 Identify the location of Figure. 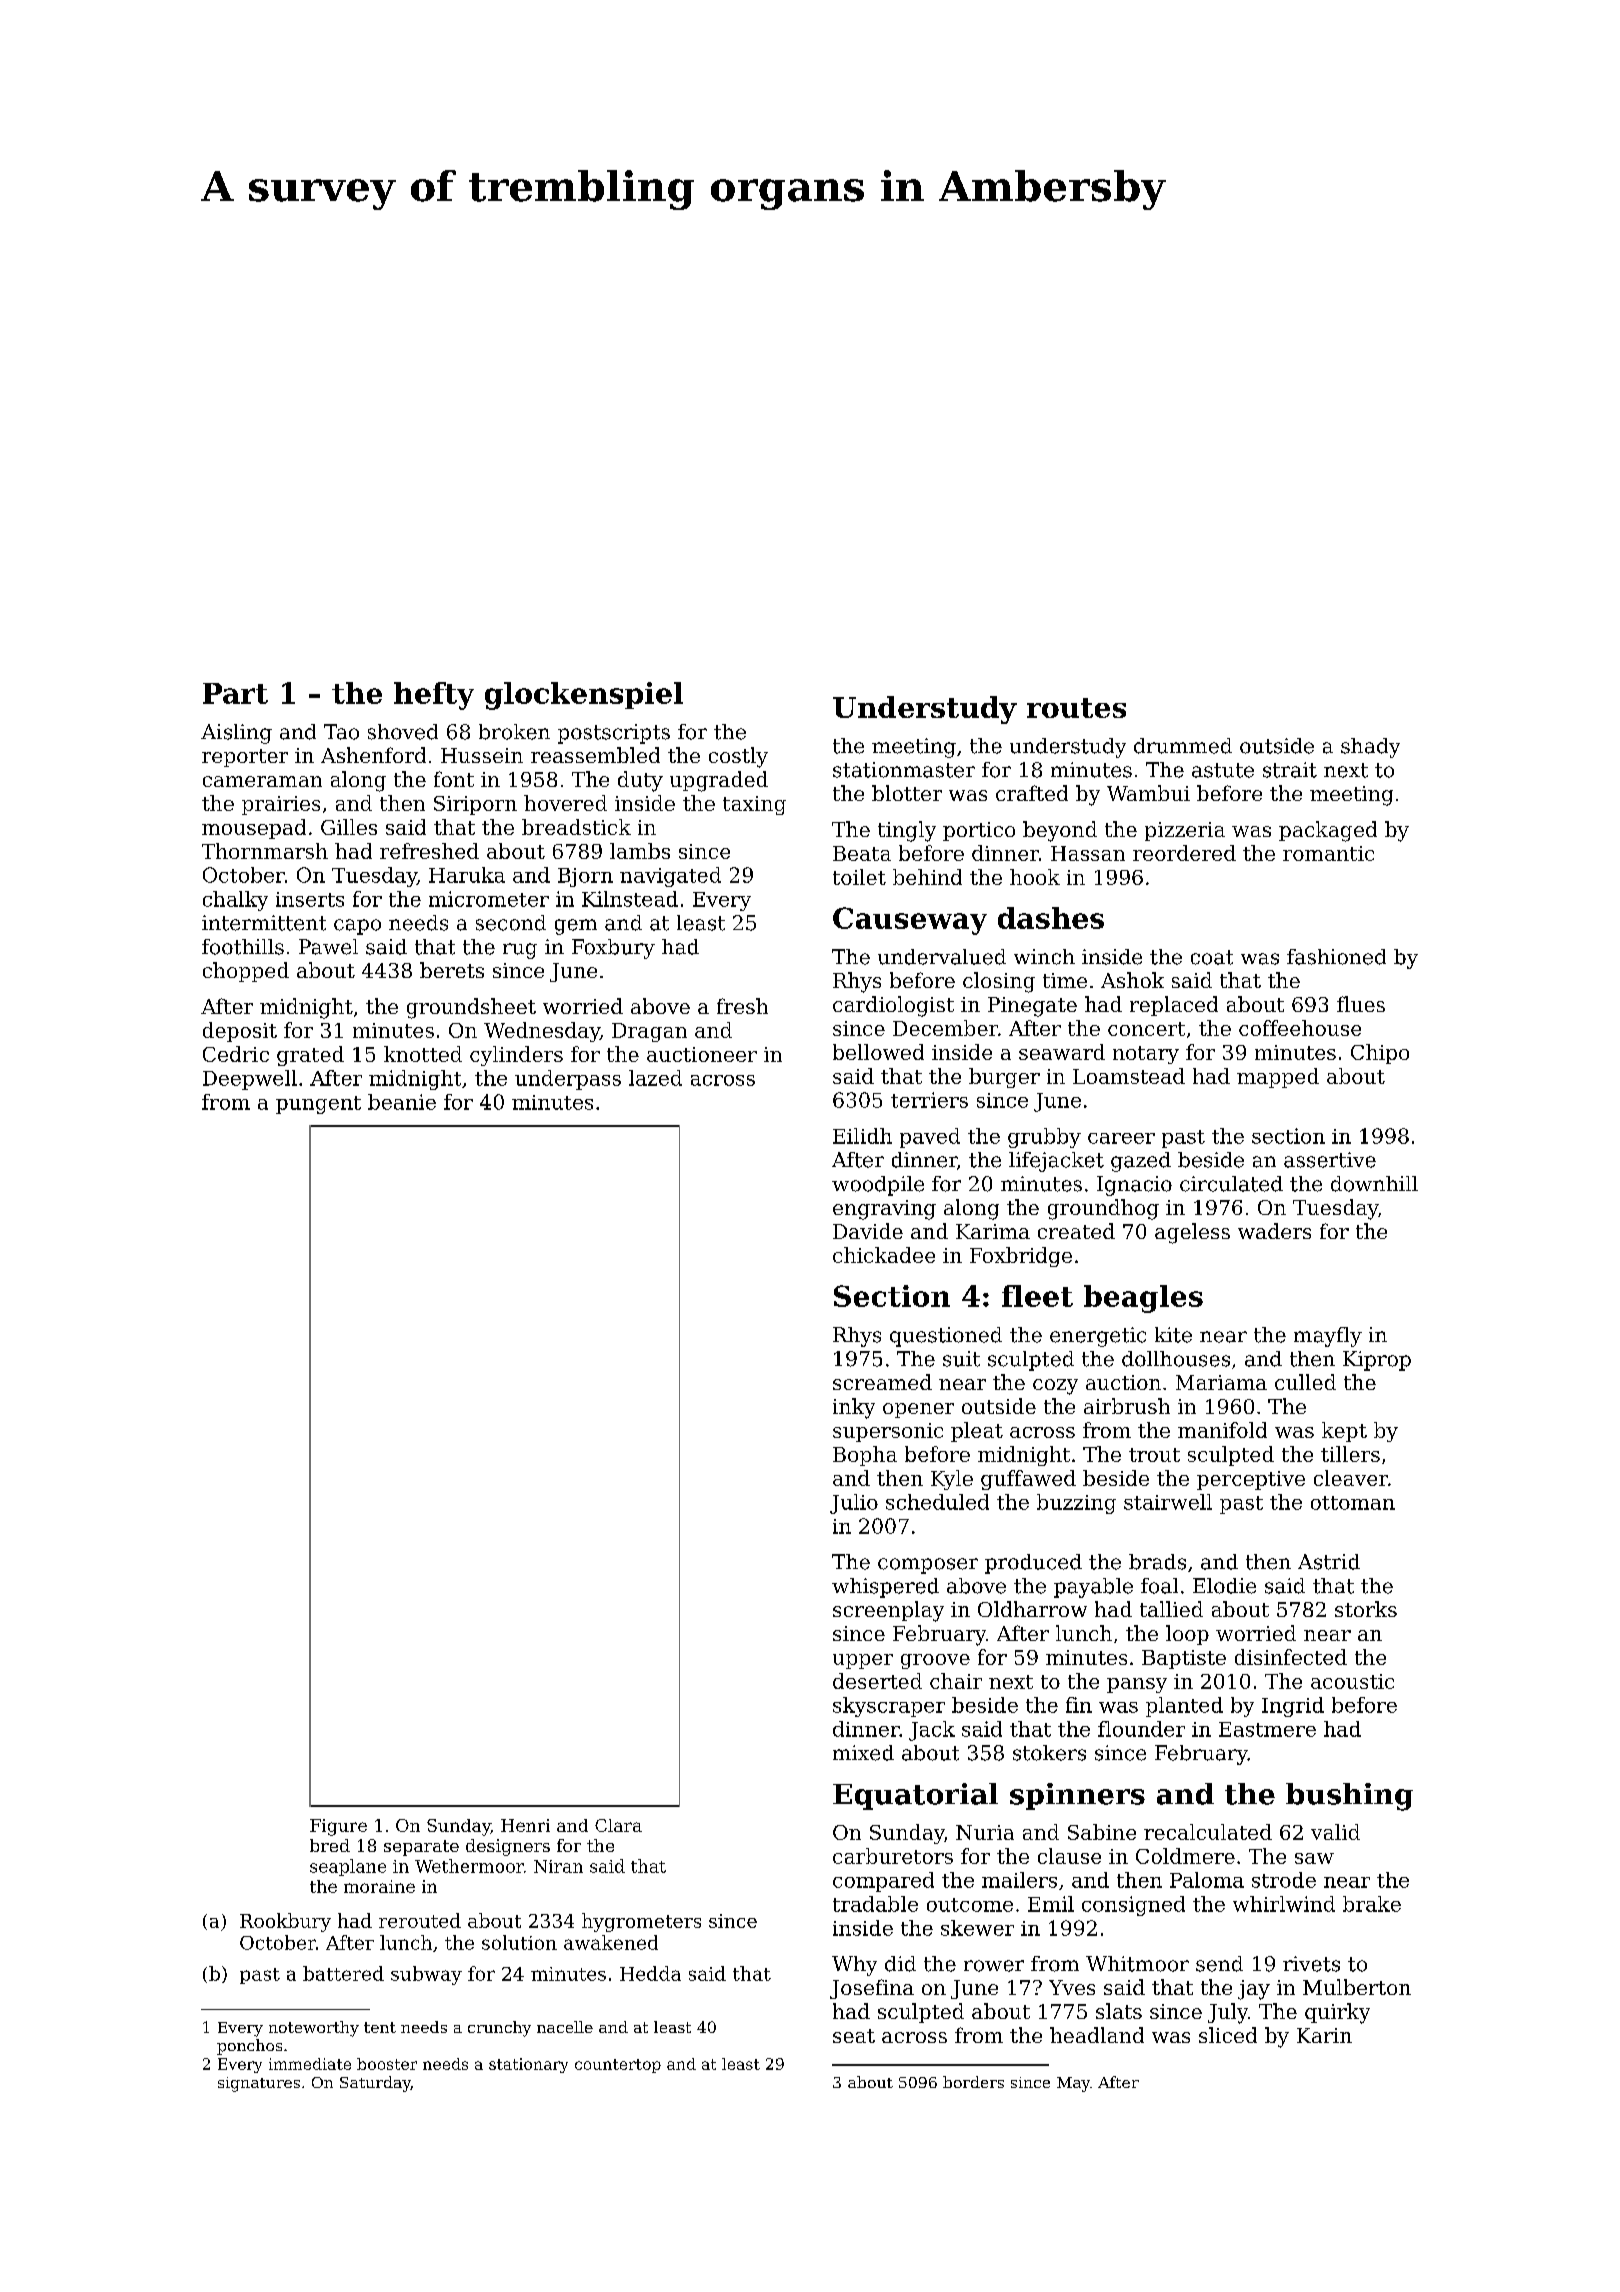
(338, 1827).
